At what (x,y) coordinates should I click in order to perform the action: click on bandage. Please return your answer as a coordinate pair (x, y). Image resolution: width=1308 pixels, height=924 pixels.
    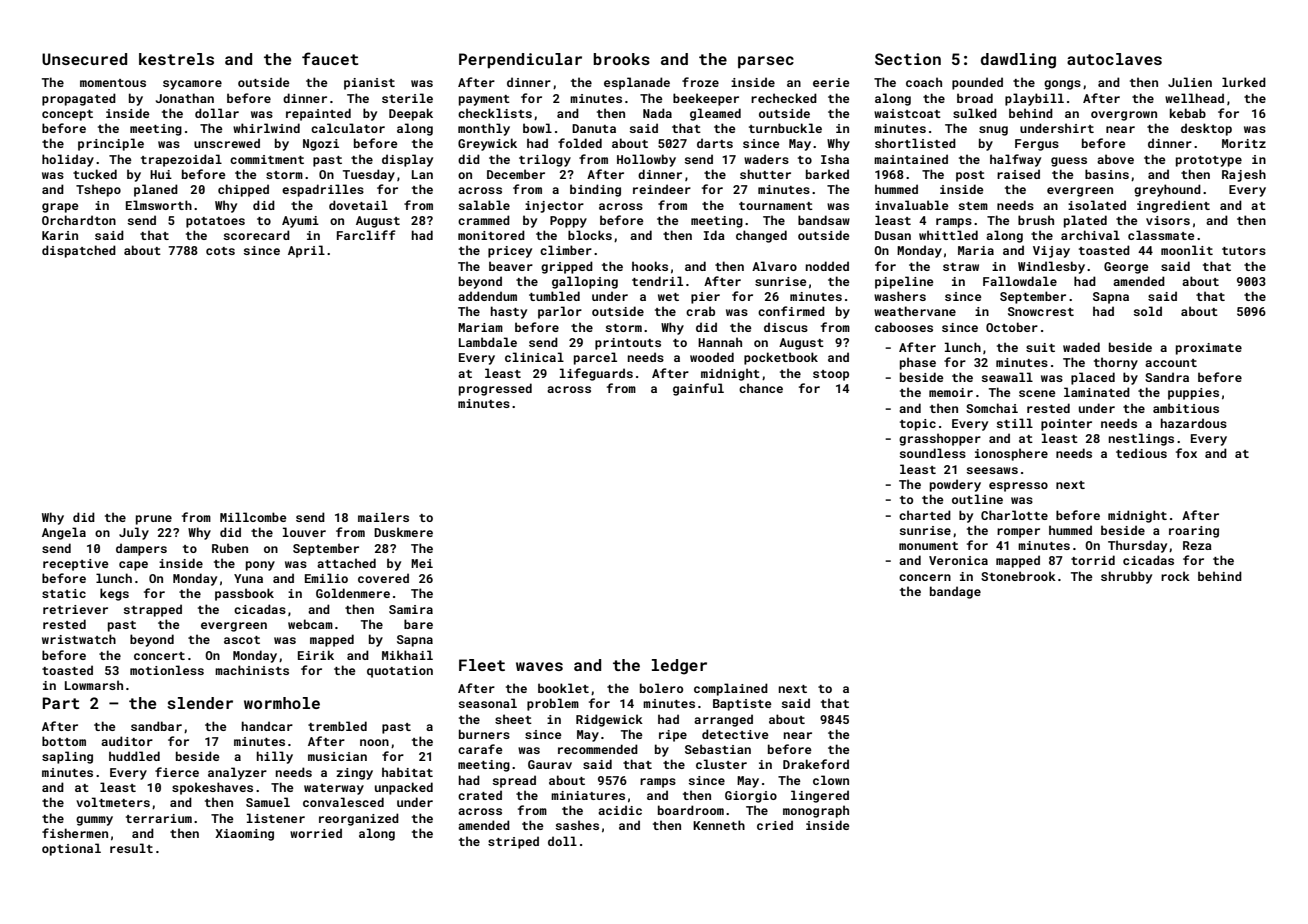
    Looking at the image, I should click on (955, 592).
